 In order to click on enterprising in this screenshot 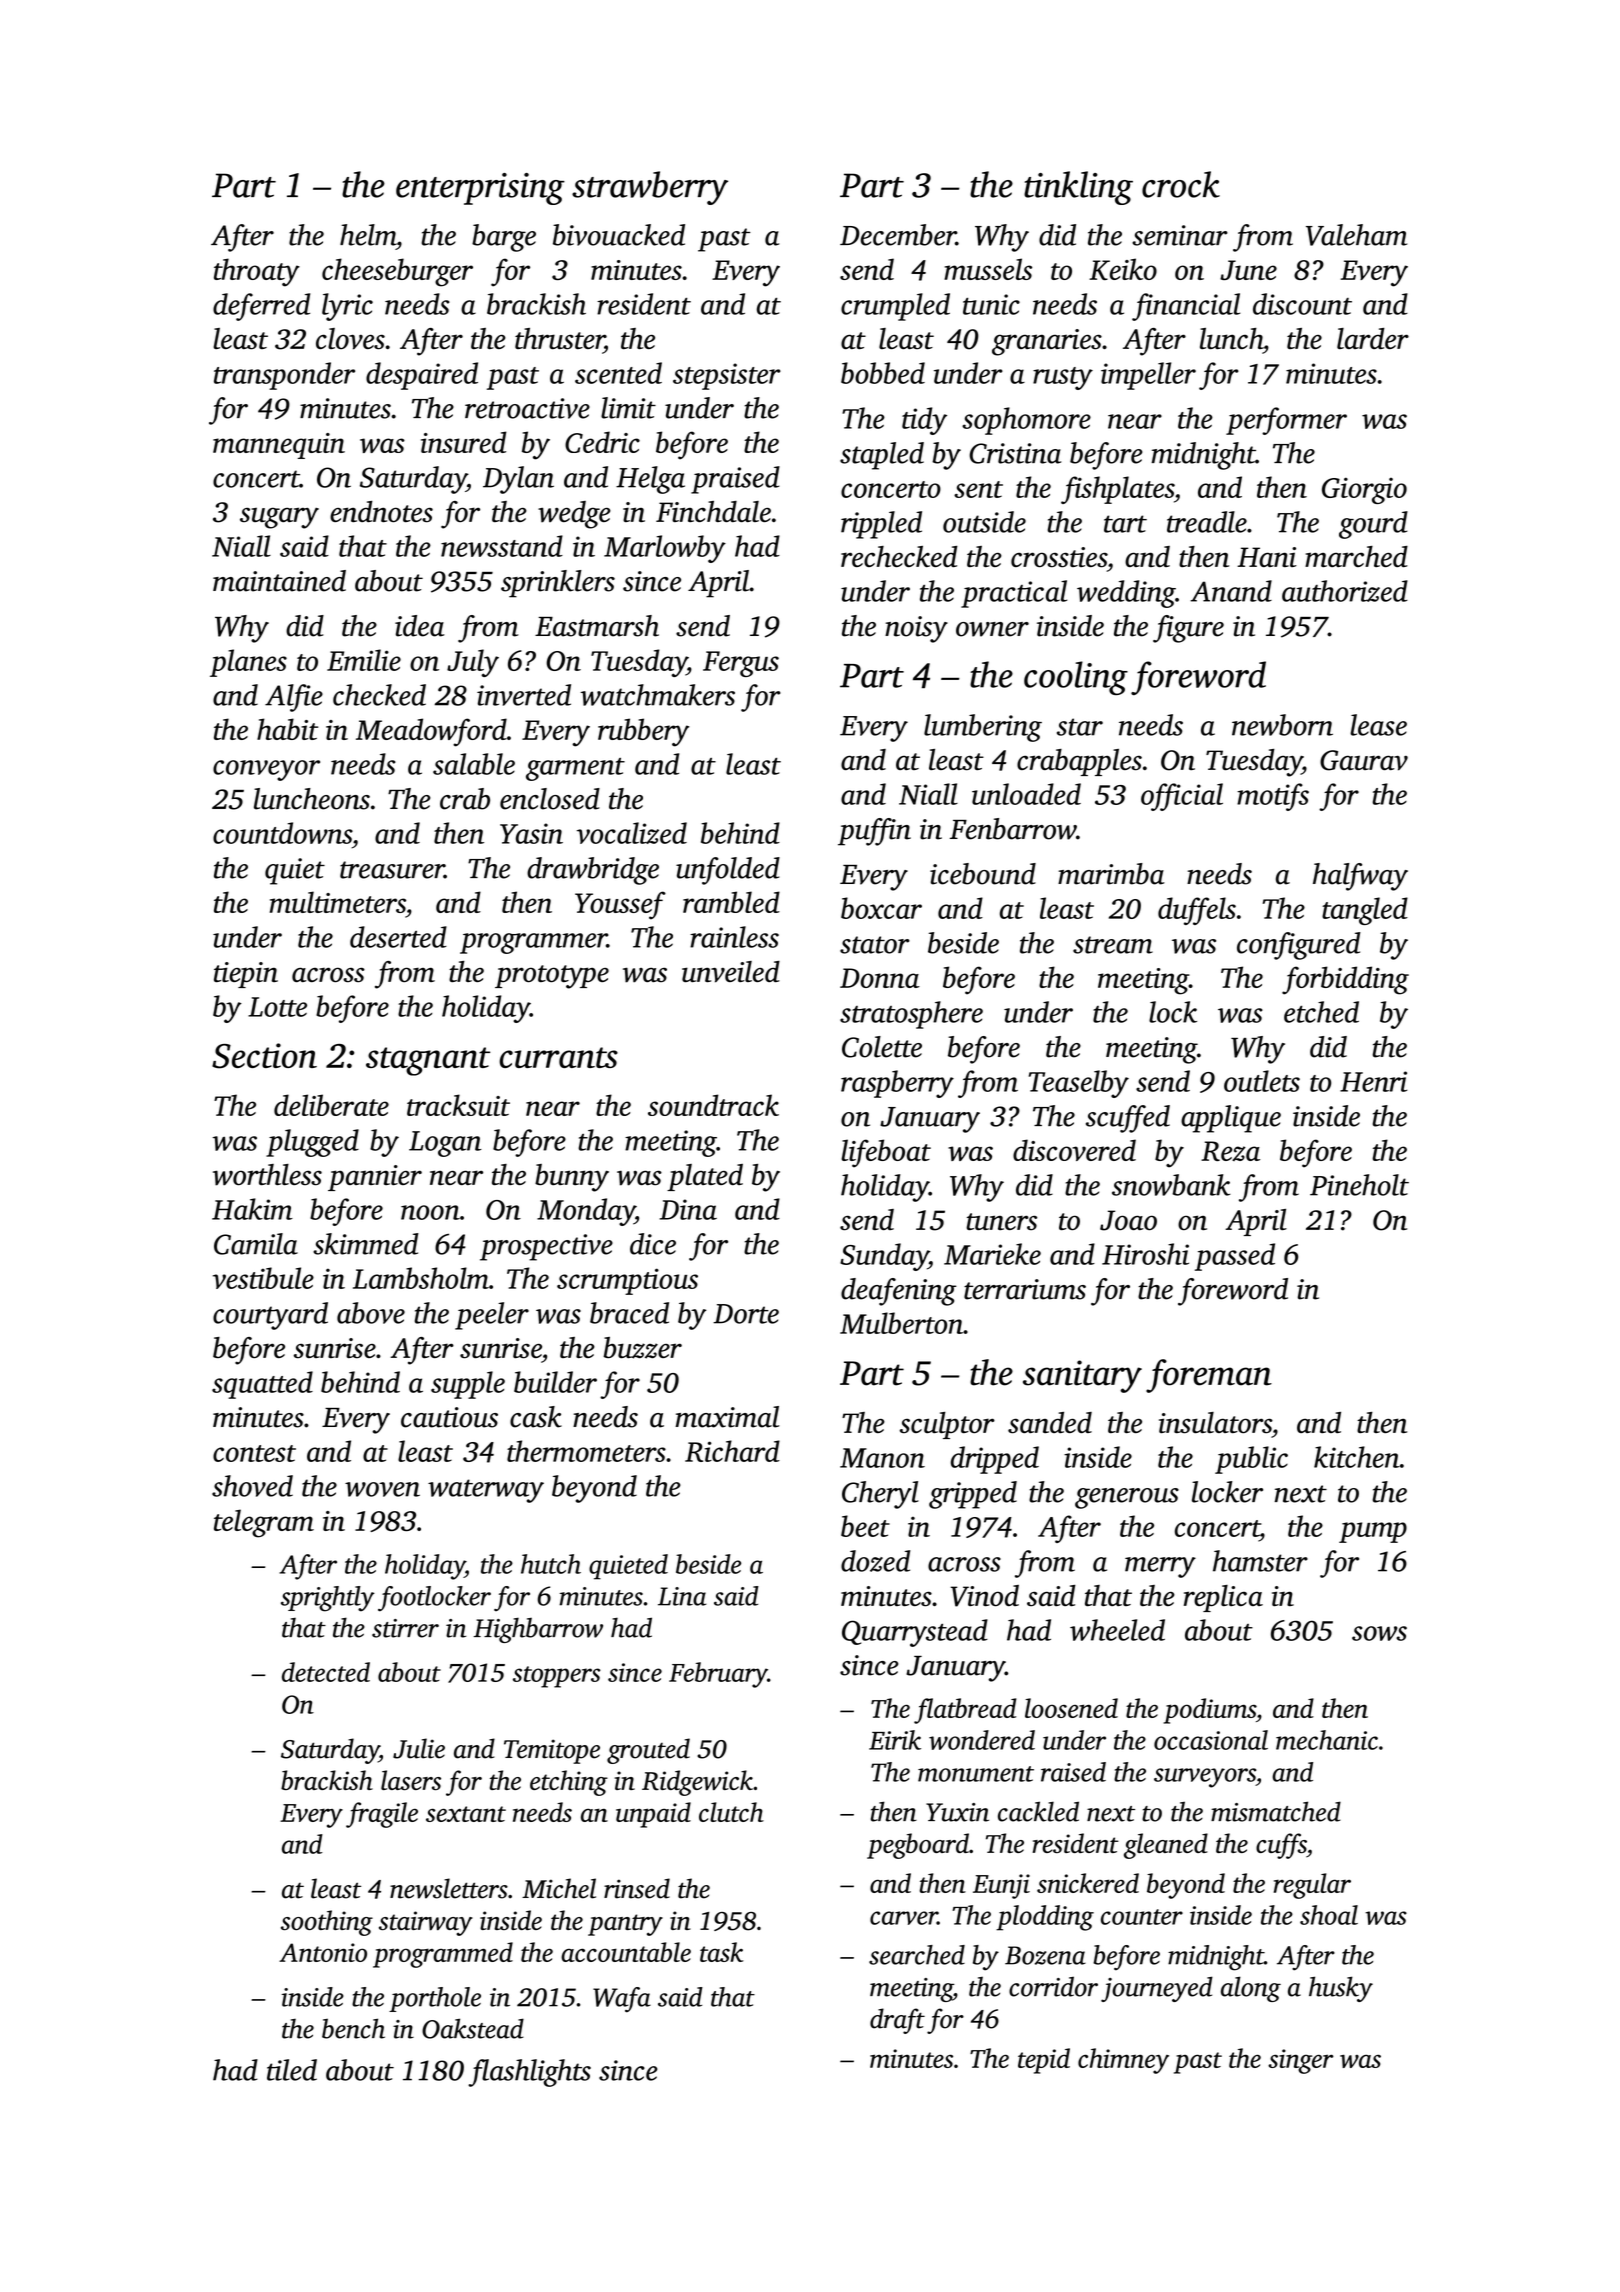, I will do `click(480, 189)`.
